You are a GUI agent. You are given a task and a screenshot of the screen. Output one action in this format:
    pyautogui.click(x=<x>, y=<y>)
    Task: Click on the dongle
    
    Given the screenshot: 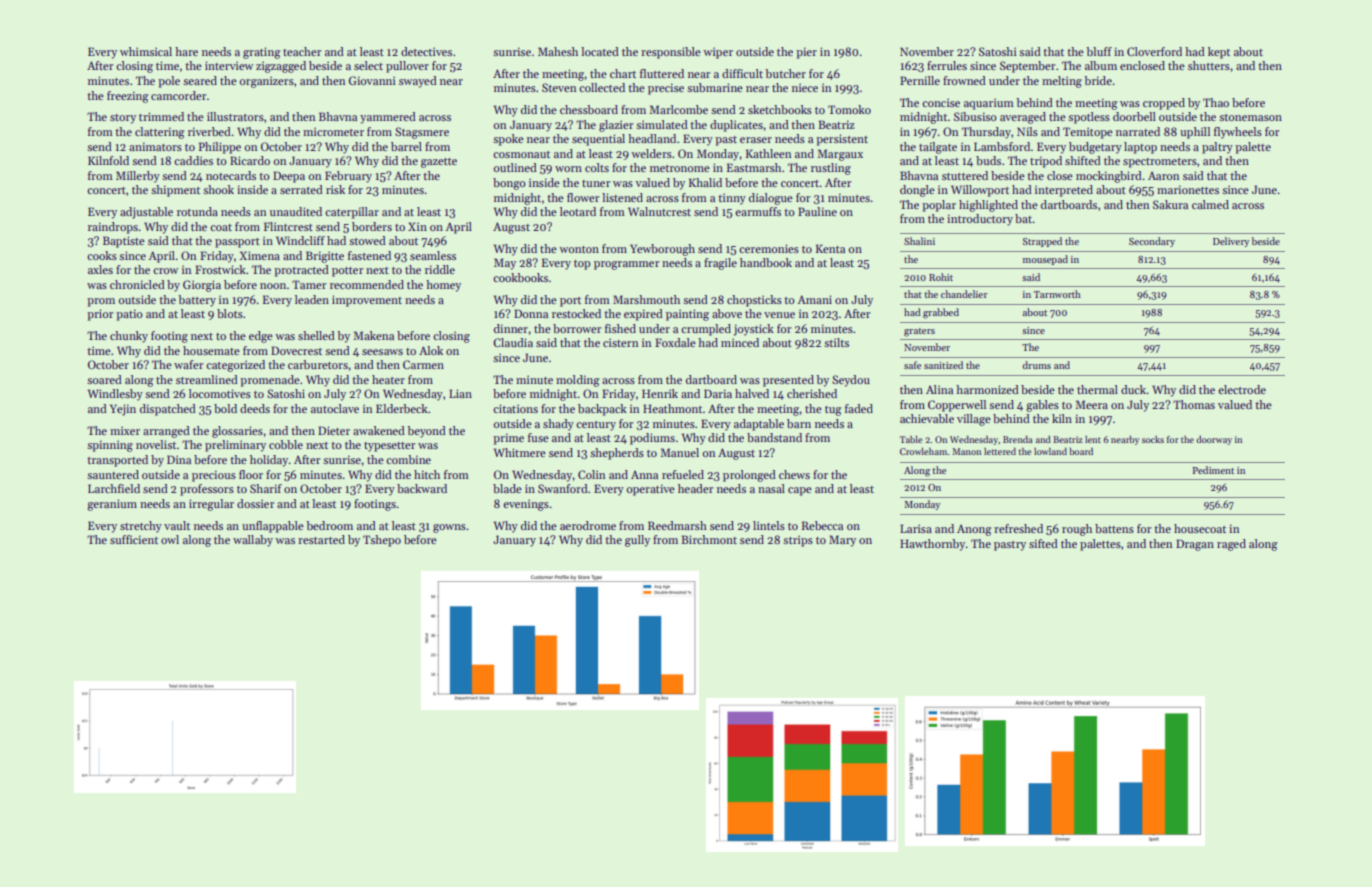 What is the action you would take?
    pyautogui.click(x=917, y=191)
